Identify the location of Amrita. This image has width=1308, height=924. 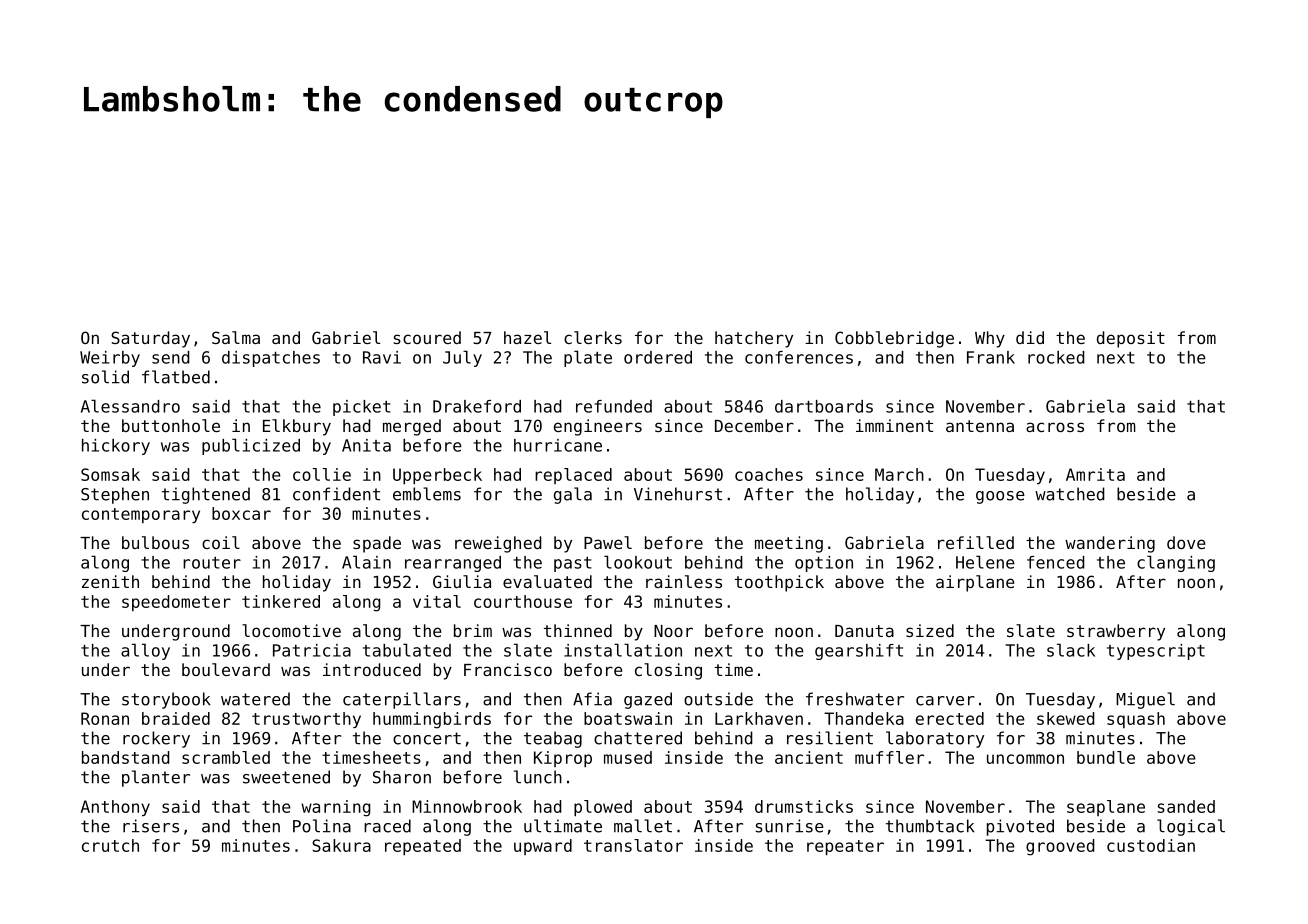
(1095, 474).
